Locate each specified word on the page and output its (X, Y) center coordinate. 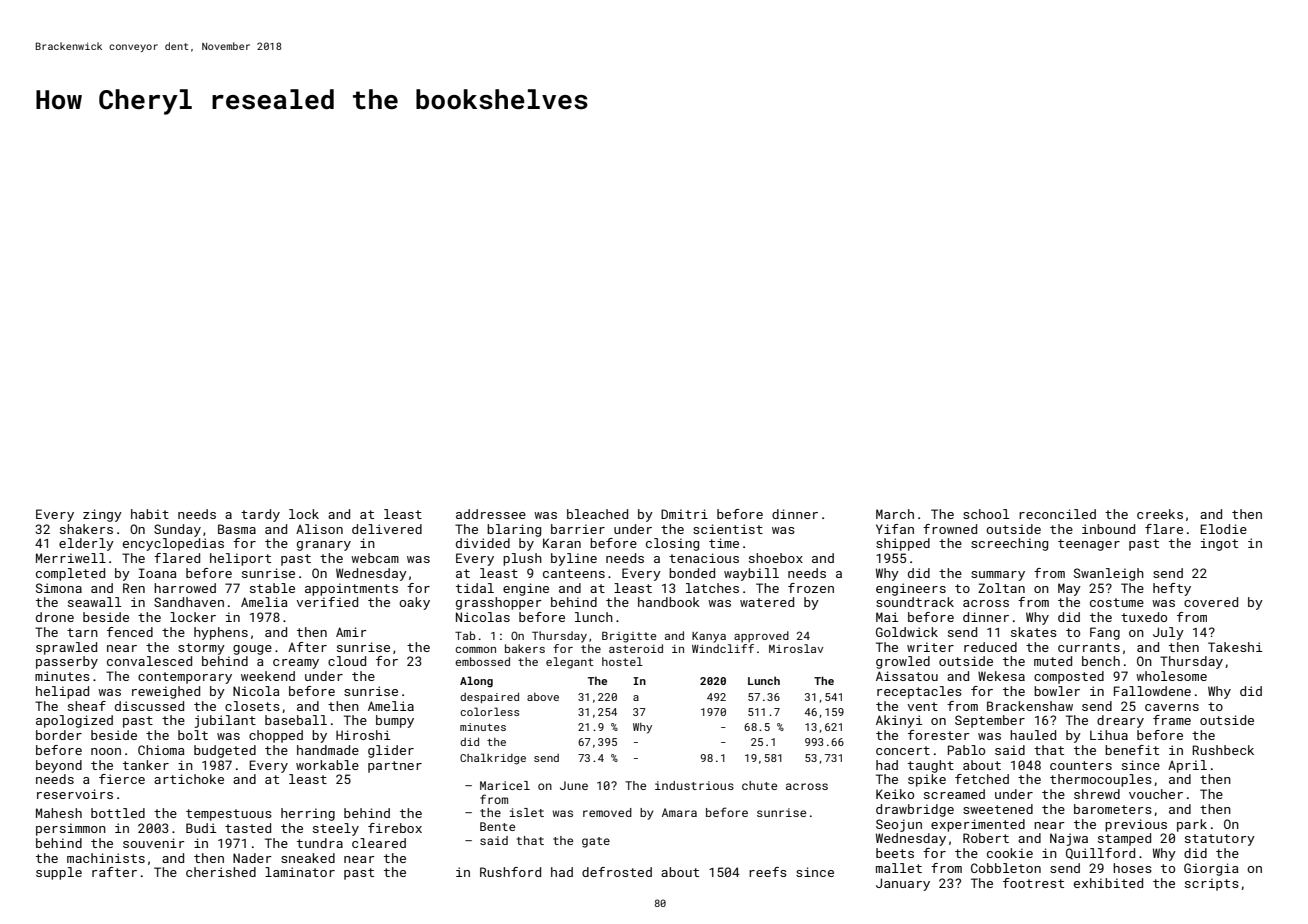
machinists (106, 858)
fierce (122, 779)
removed (607, 812)
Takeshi (1235, 647)
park (1192, 825)
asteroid (636, 648)
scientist (728, 529)
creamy (296, 664)
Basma (237, 529)
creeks (1160, 514)
